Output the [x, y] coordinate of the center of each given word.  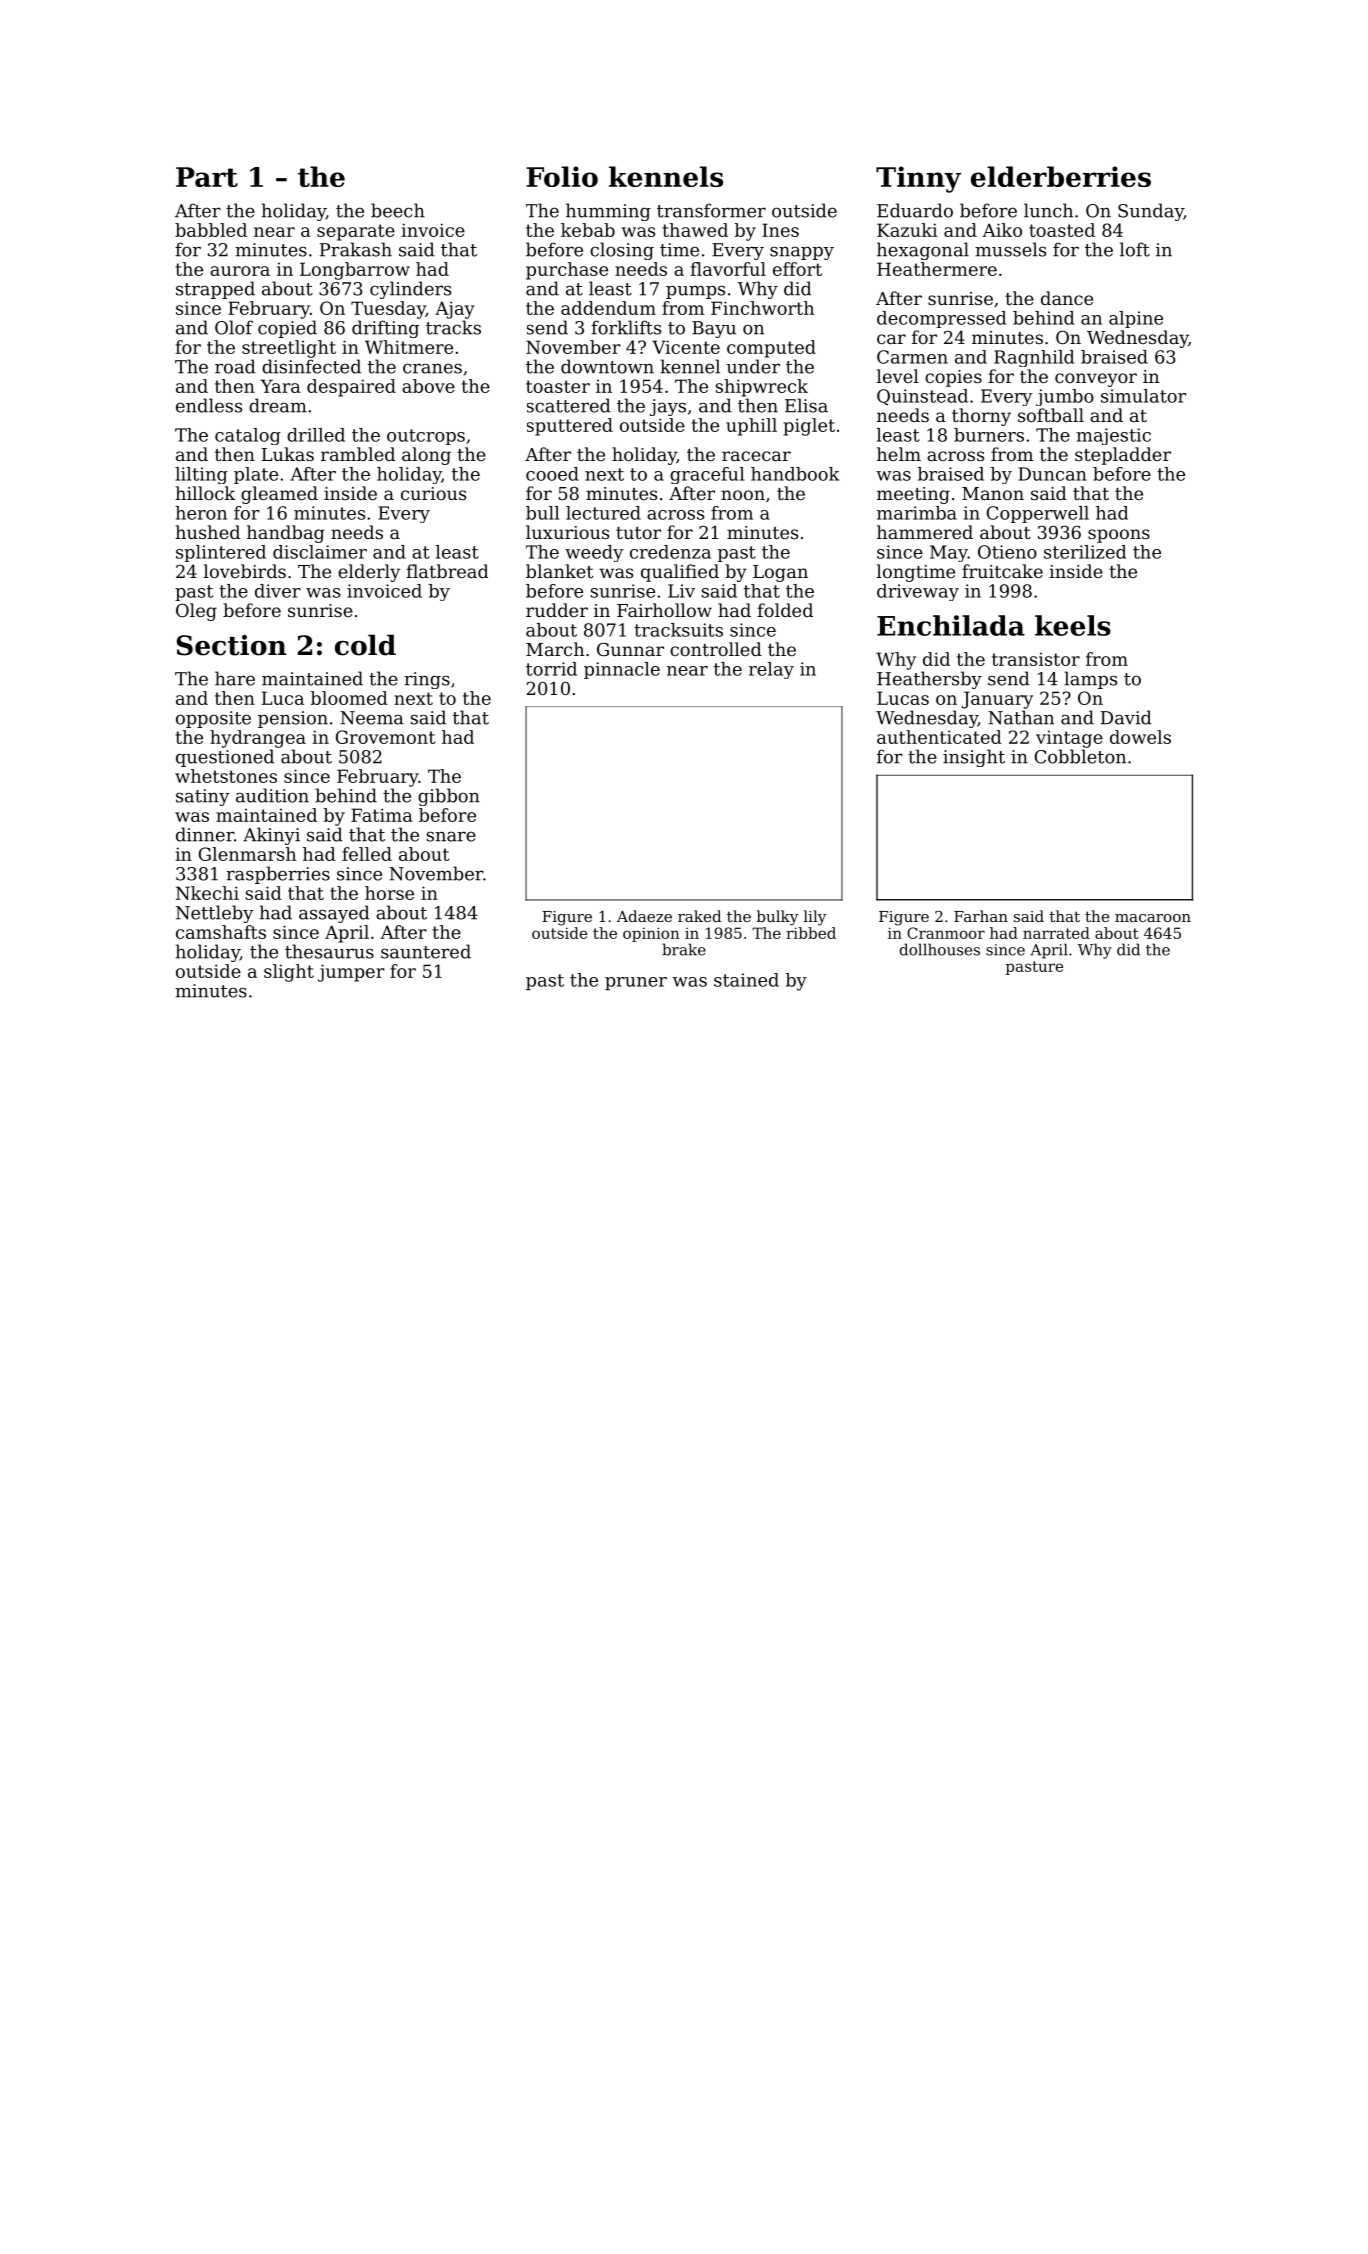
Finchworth [762, 308]
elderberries [1061, 176]
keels [1073, 625]
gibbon [449, 797]
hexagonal [923, 251]
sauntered [426, 951]
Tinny [918, 179]
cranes [432, 368]
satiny [203, 797]
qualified [680, 573]
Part [207, 177]
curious [433, 493]
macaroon [1153, 918]
